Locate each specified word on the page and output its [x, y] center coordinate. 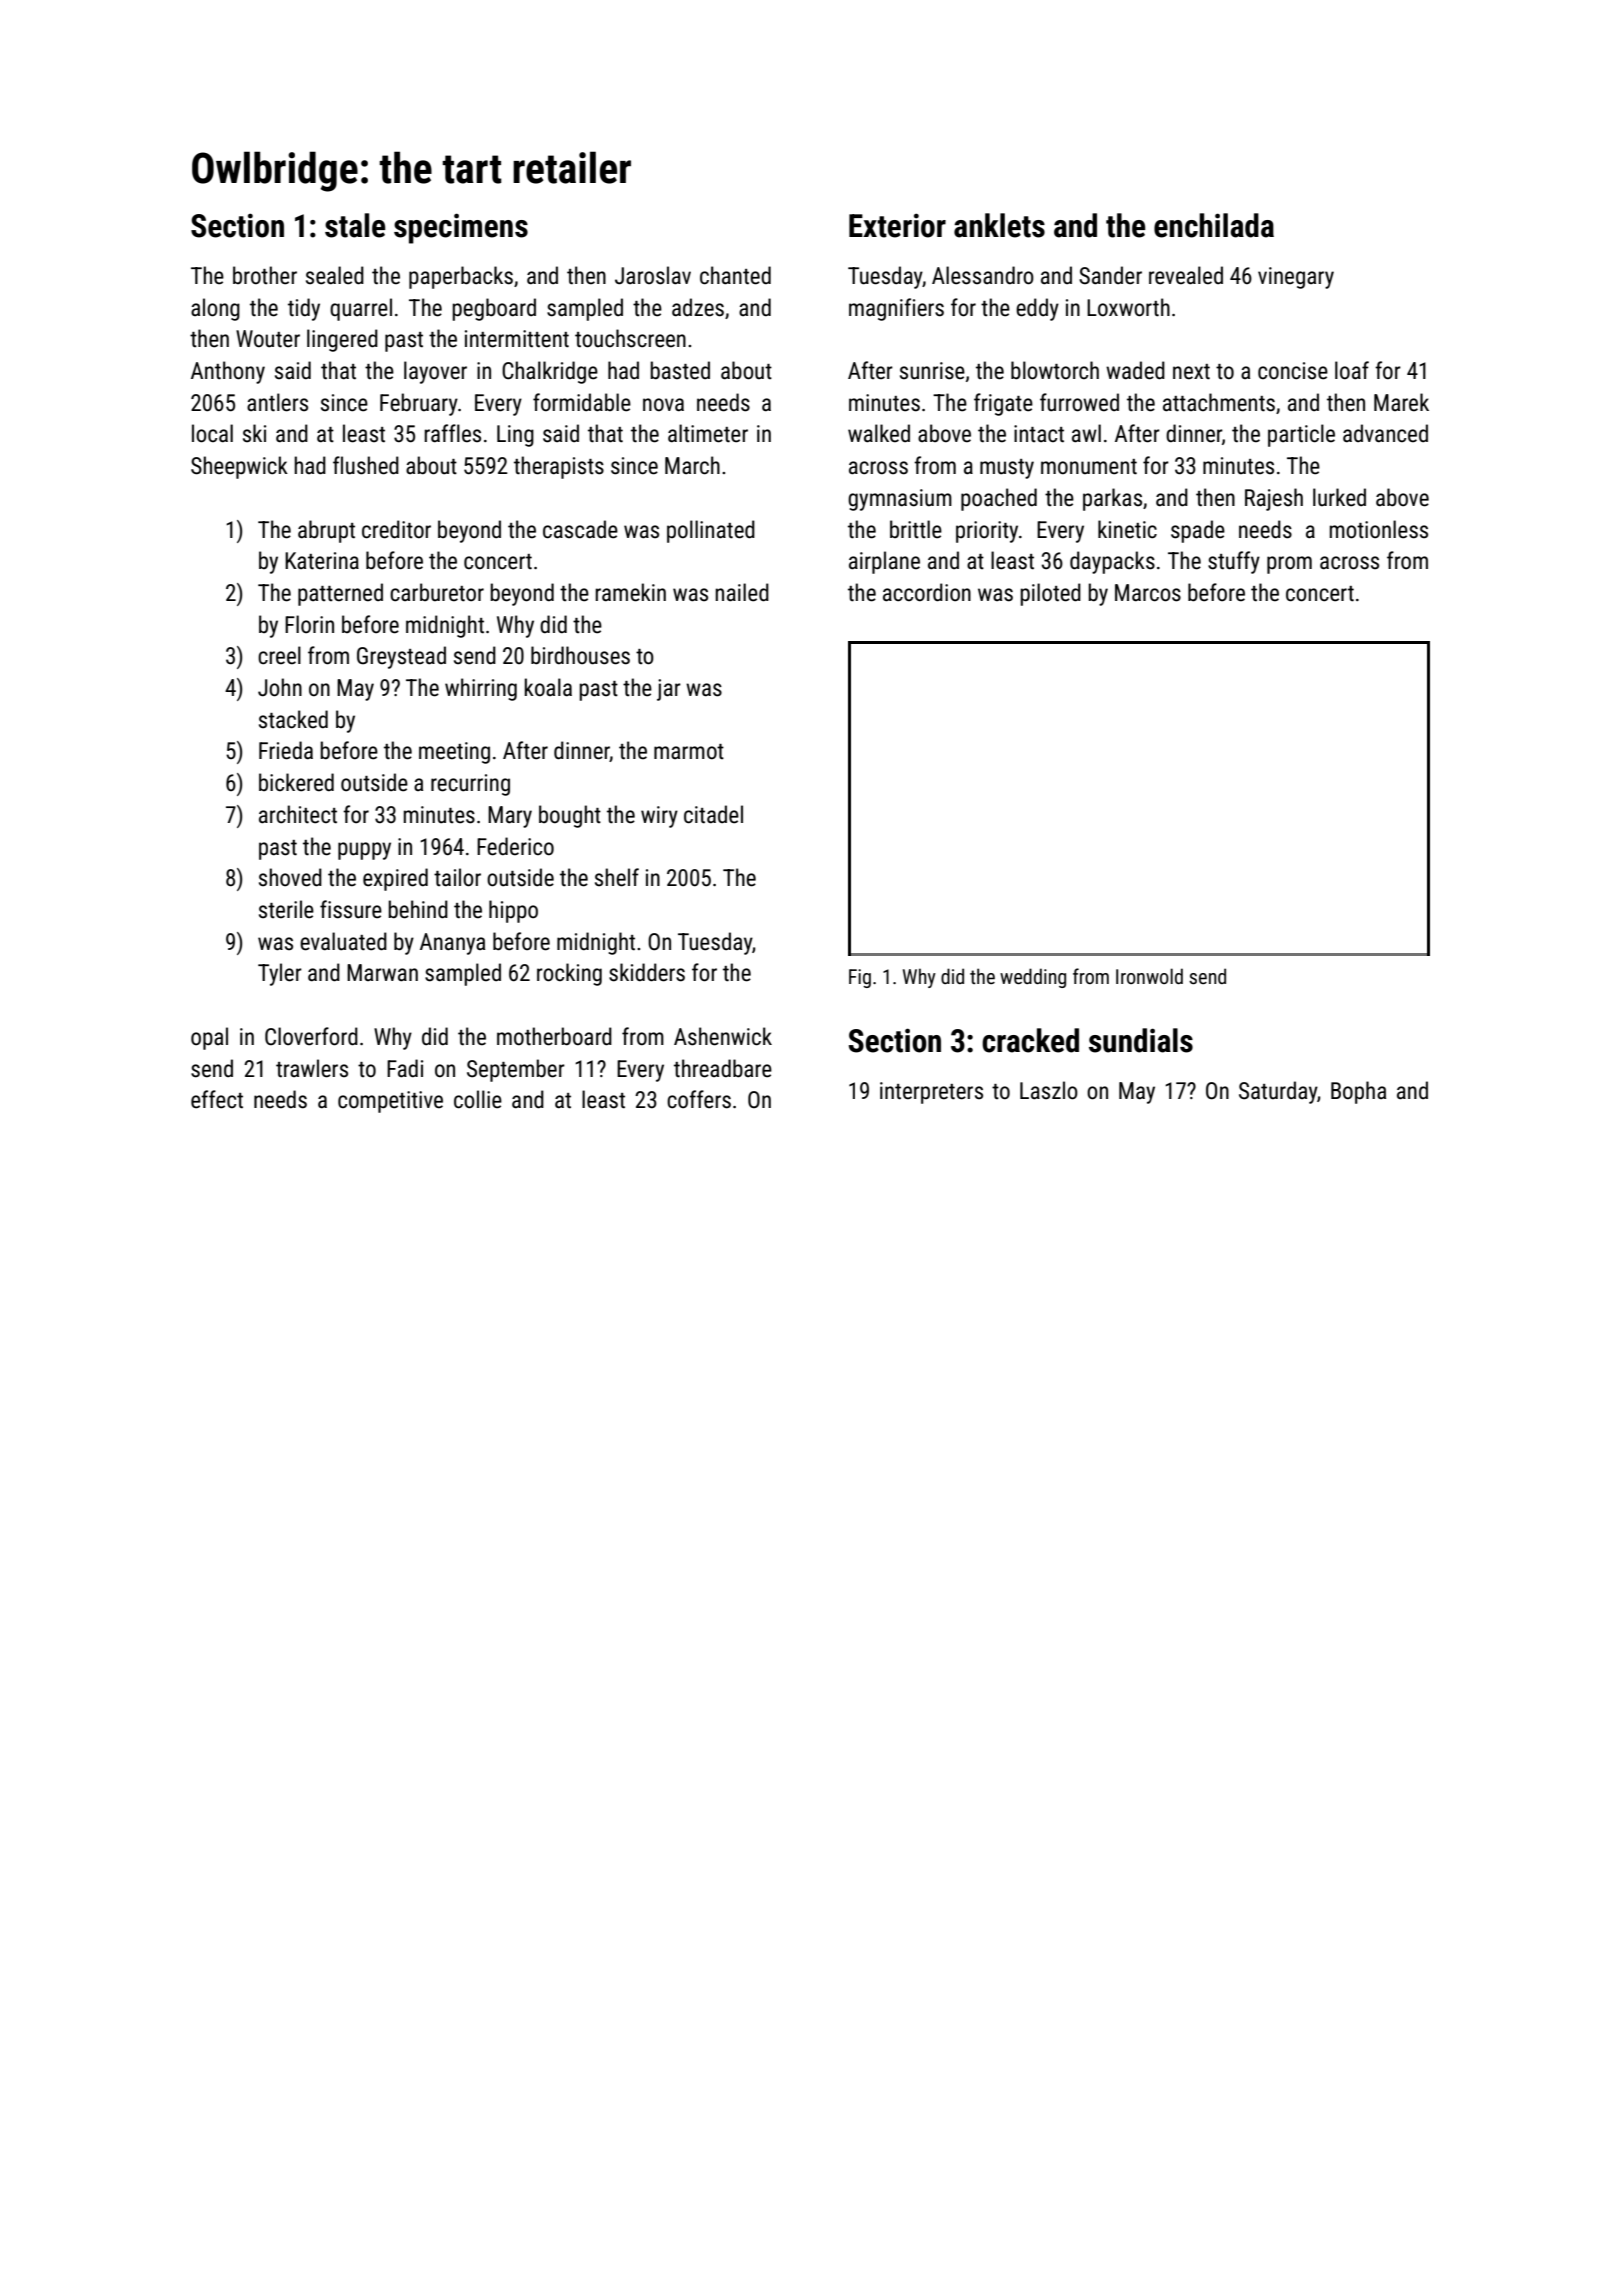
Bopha [1358, 1092]
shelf [617, 877]
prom [1289, 565]
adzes [698, 307]
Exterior [897, 225]
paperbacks [461, 277]
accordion [927, 592]
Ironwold [1149, 976]
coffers [699, 1099]
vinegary [1296, 278]
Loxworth [1128, 307]
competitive [390, 1102]
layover [435, 372]
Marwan [382, 973]
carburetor [437, 592]
